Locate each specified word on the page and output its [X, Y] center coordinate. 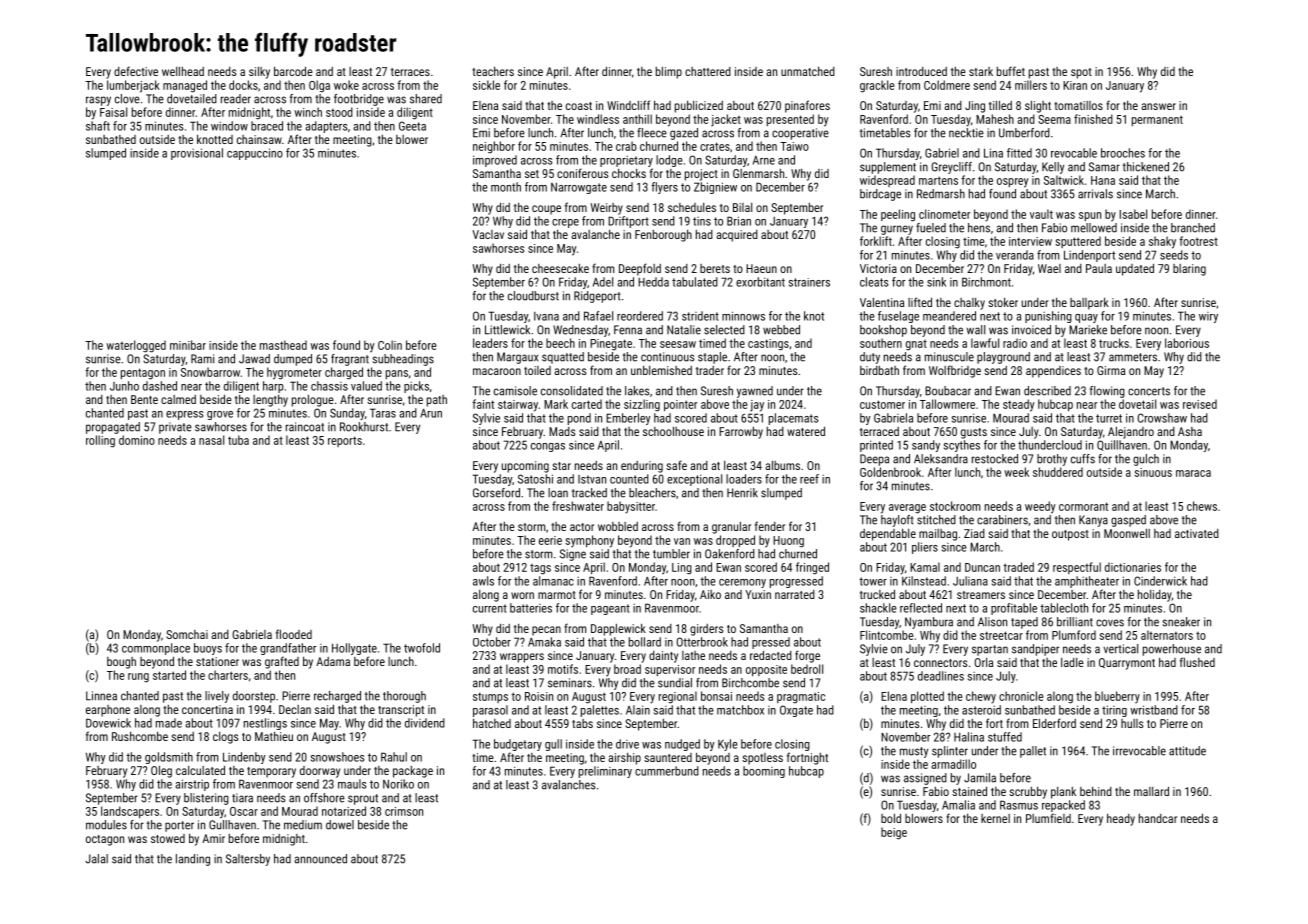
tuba [238, 440]
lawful [985, 343]
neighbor [494, 147]
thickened [1146, 167]
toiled [537, 370]
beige [894, 833]
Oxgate [796, 711]
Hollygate [354, 649]
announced [320, 859]
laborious [1187, 343]
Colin [390, 345]
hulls [1132, 723]
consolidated [572, 391]
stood [339, 112]
